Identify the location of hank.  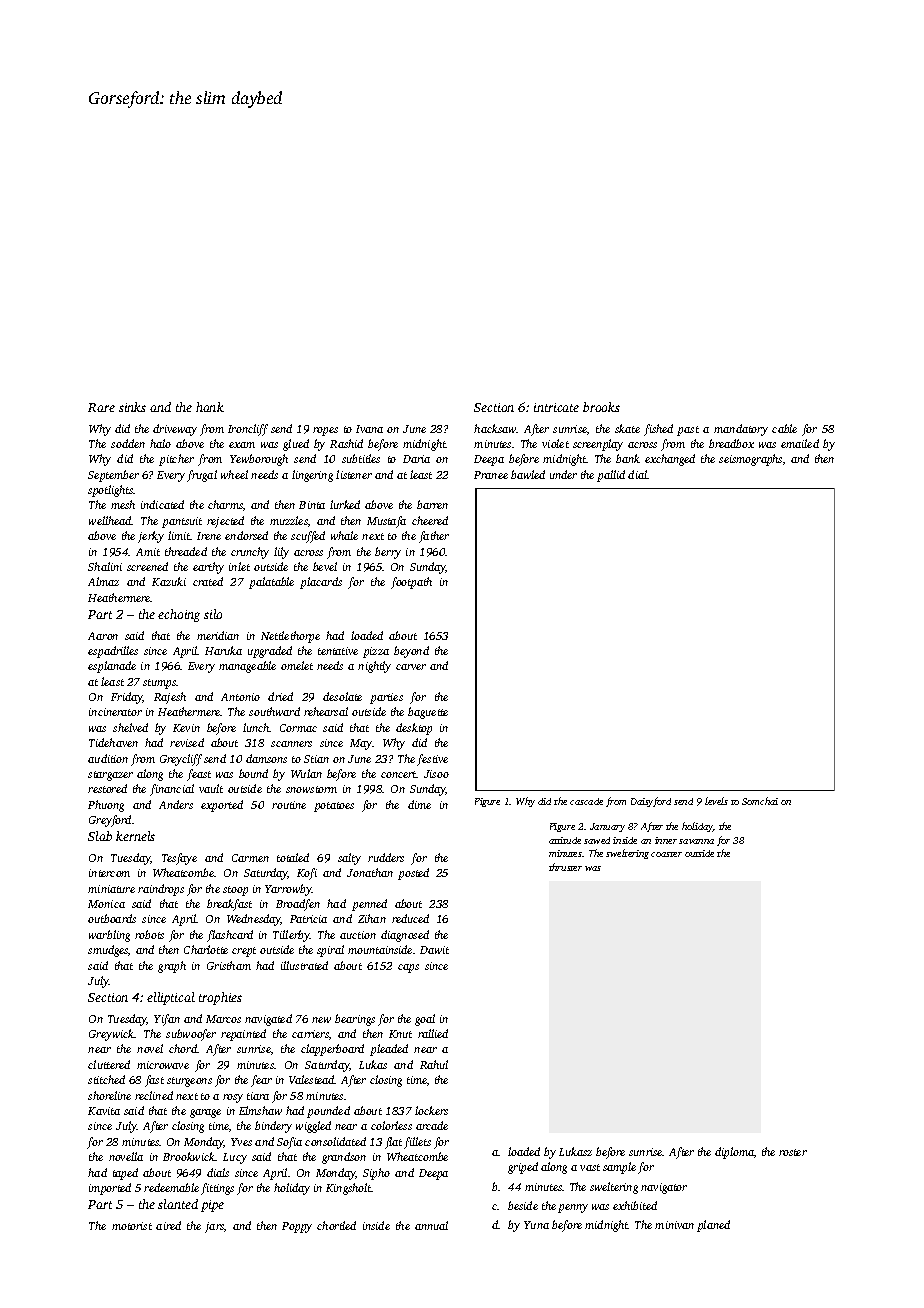
(210, 407).
